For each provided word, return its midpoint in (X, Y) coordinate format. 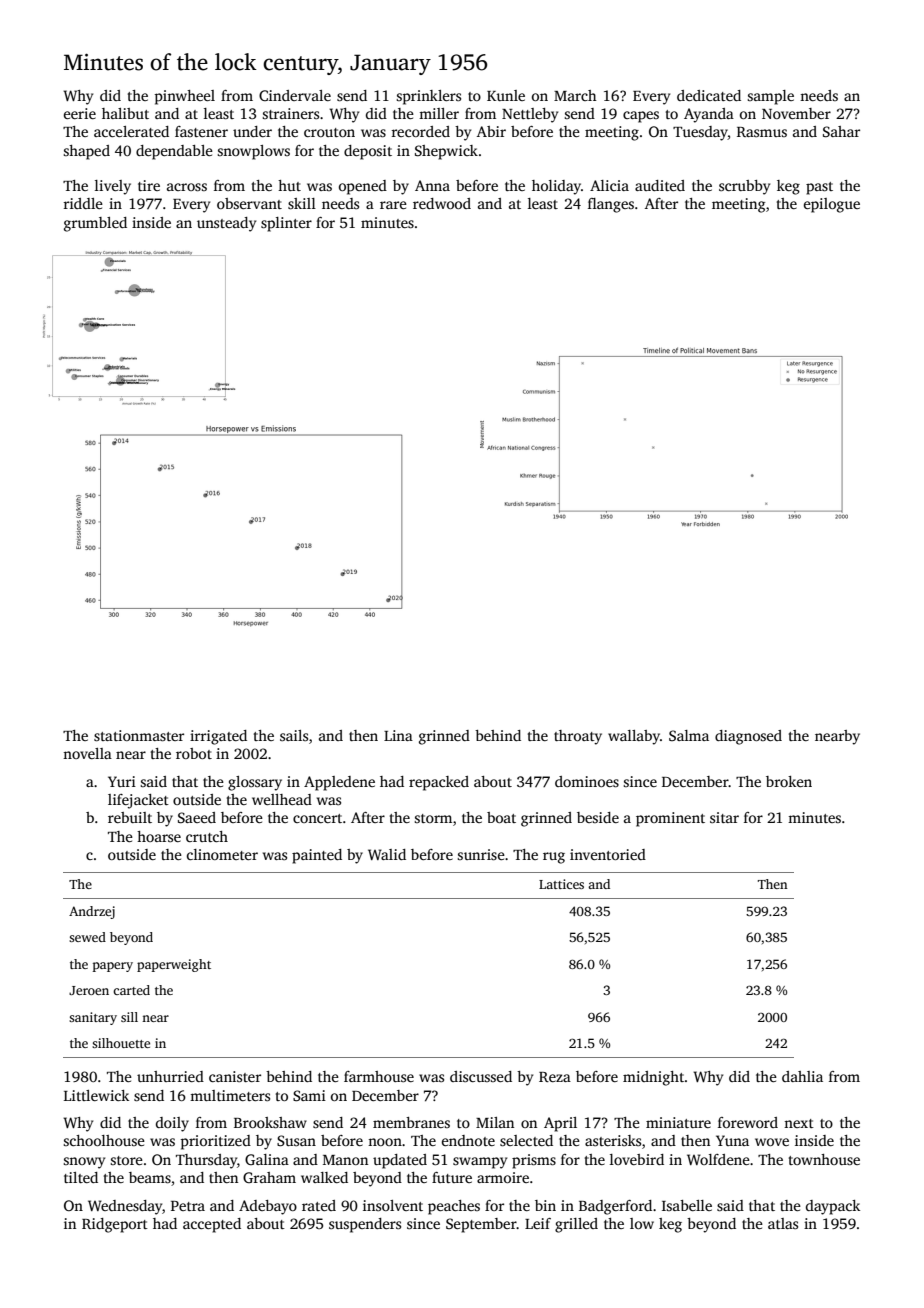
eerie (80, 113)
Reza (555, 1077)
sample (771, 97)
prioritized (216, 1142)
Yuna (732, 1140)
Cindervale (295, 95)
